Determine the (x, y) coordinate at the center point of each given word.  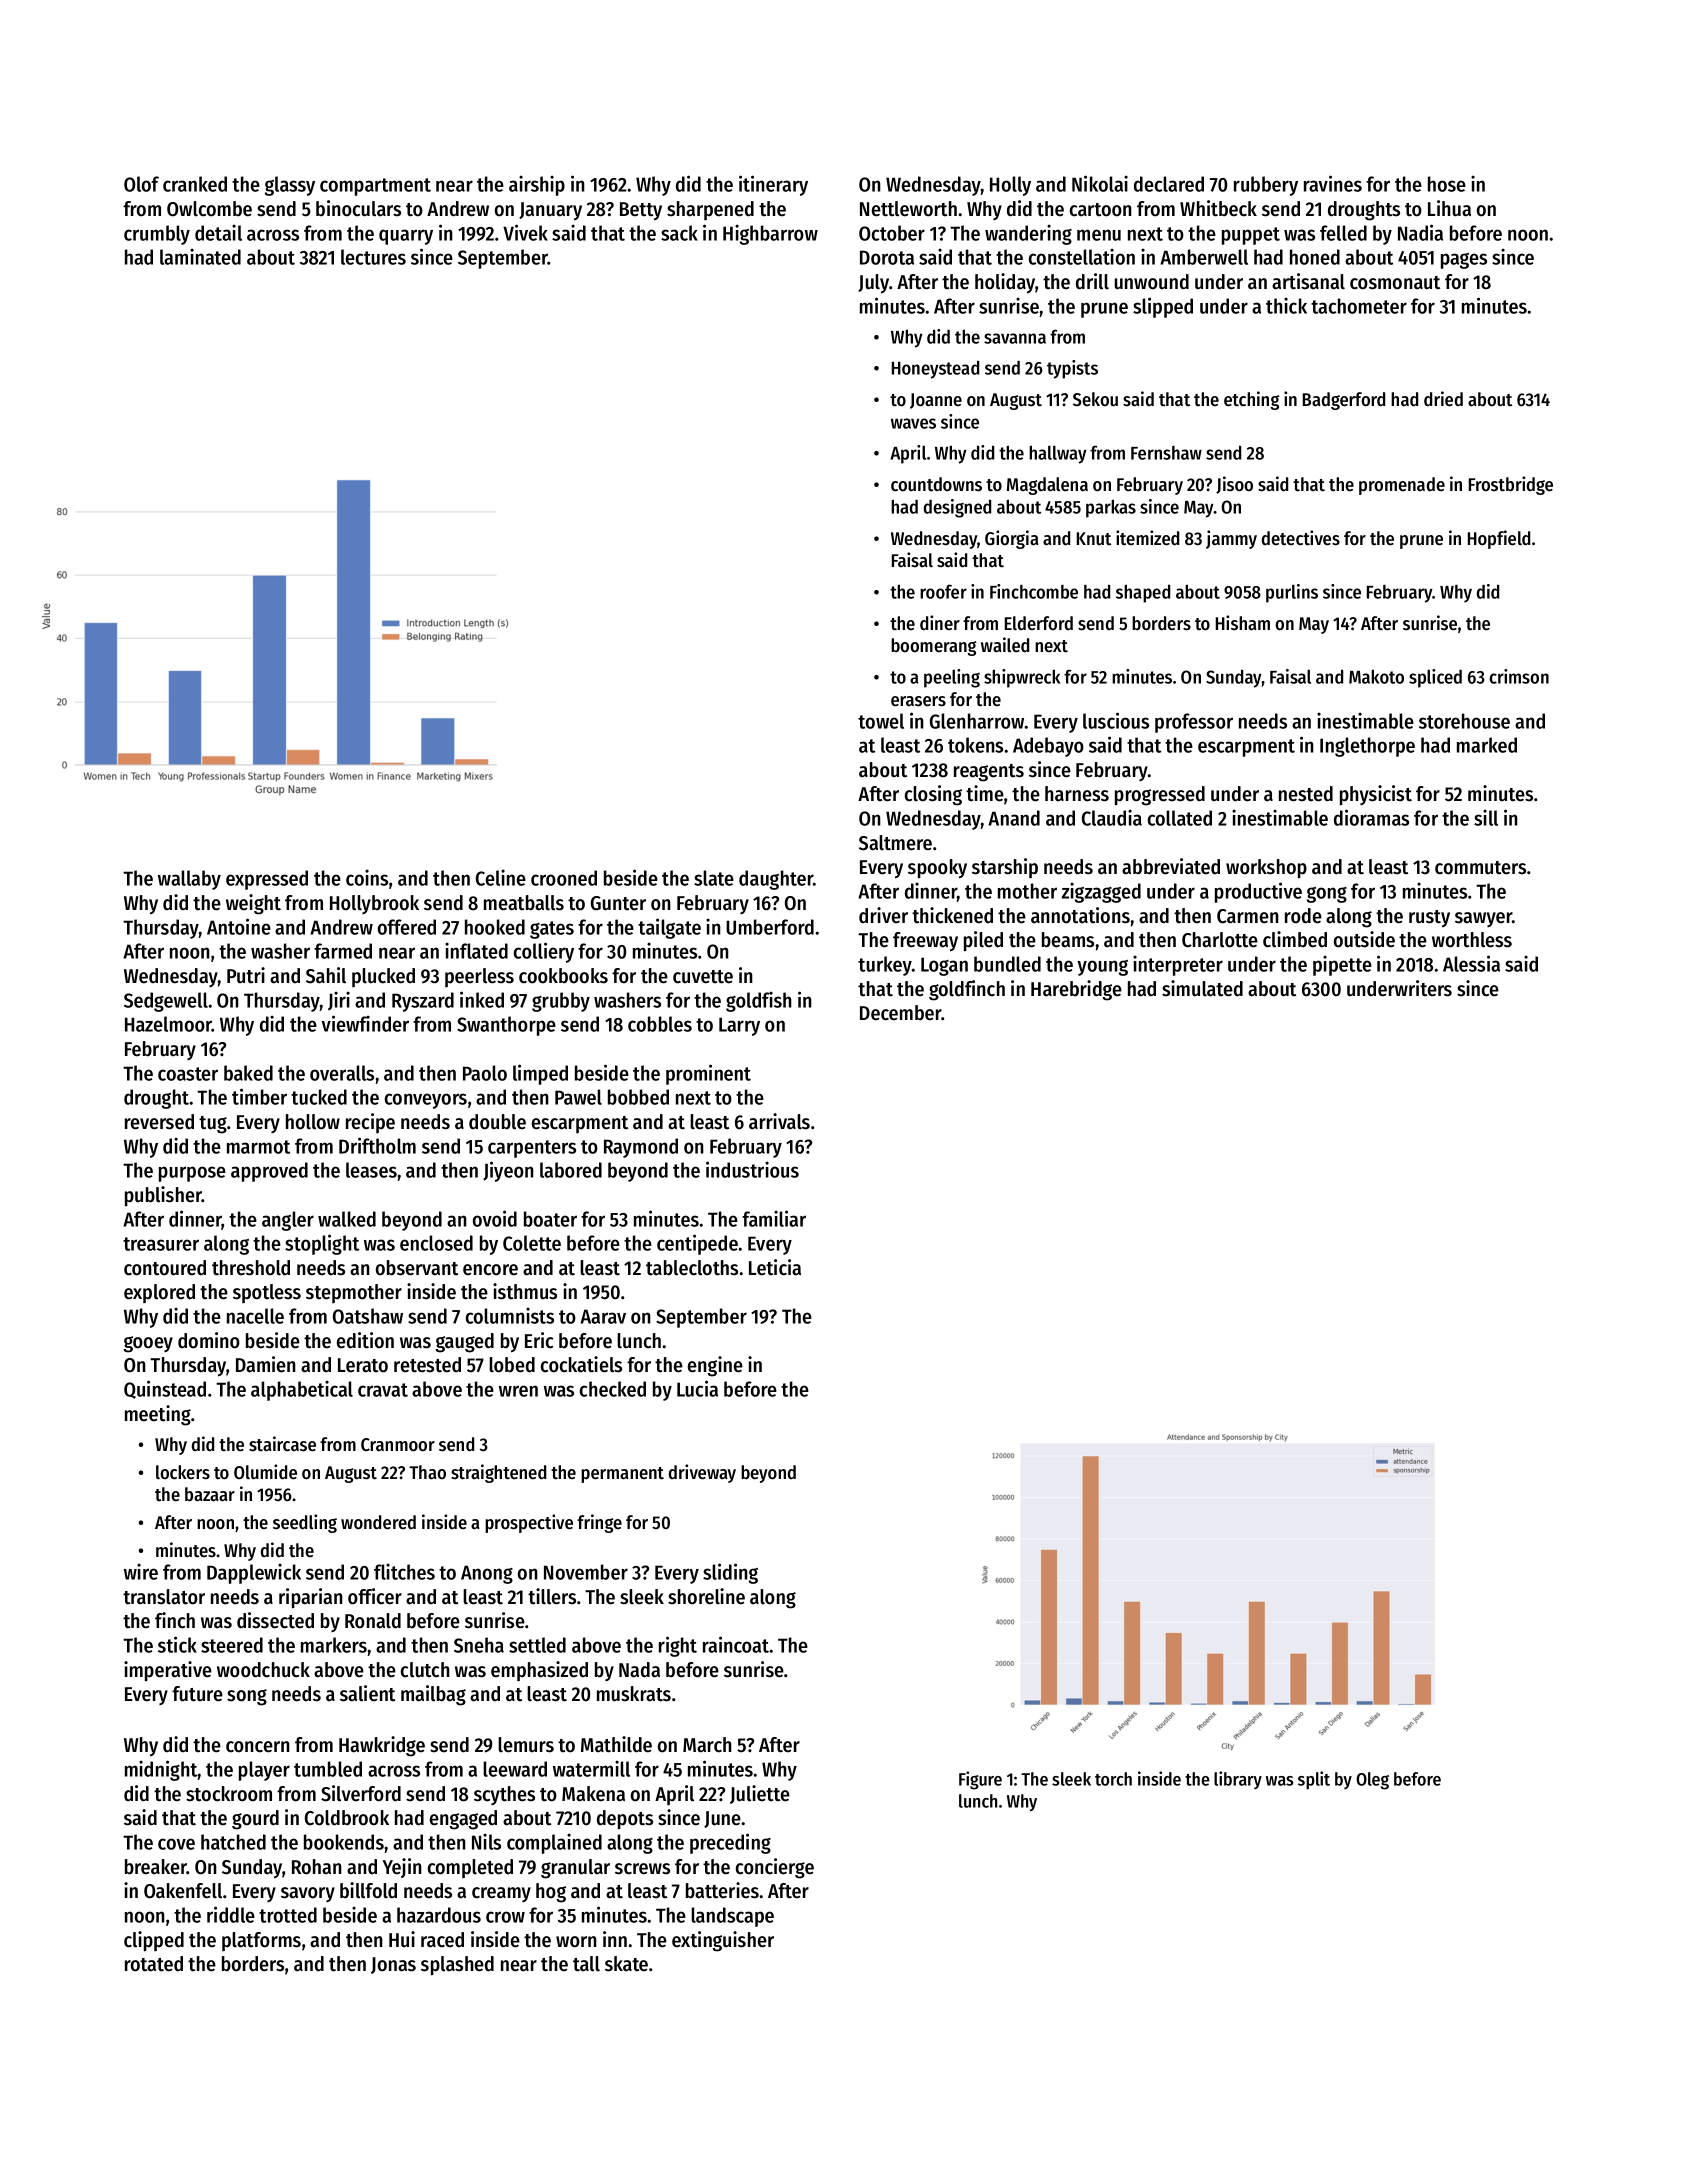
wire (141, 1571)
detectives (1301, 538)
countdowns (936, 484)
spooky (937, 869)
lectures (373, 257)
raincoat (736, 1644)
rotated (154, 1964)
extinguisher (723, 1941)
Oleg (1372, 1781)
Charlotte (1220, 940)
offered (407, 927)
